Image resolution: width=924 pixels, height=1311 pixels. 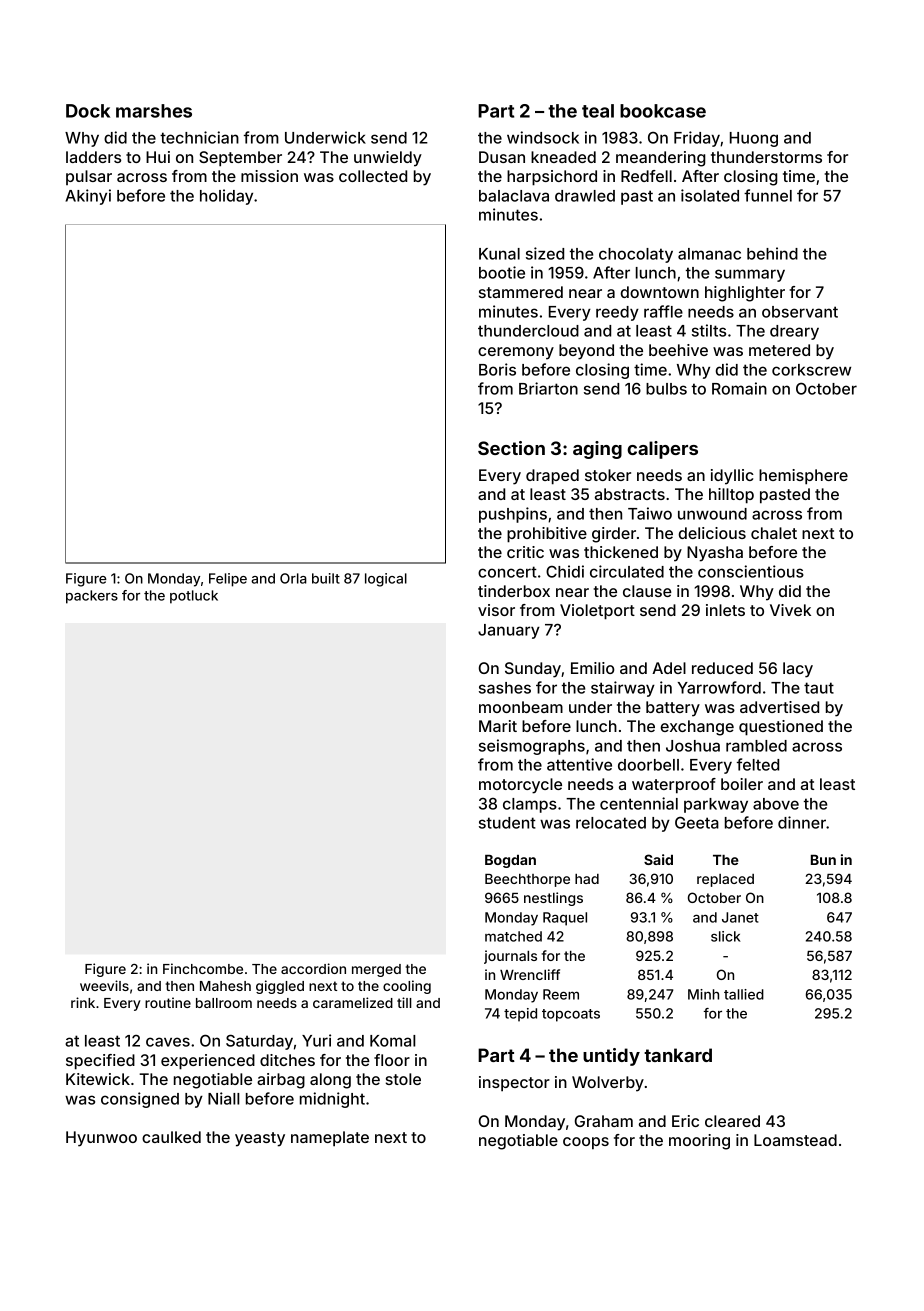 What do you see at coordinates (499, 254) in the page?
I see `Kunal` at bounding box center [499, 254].
